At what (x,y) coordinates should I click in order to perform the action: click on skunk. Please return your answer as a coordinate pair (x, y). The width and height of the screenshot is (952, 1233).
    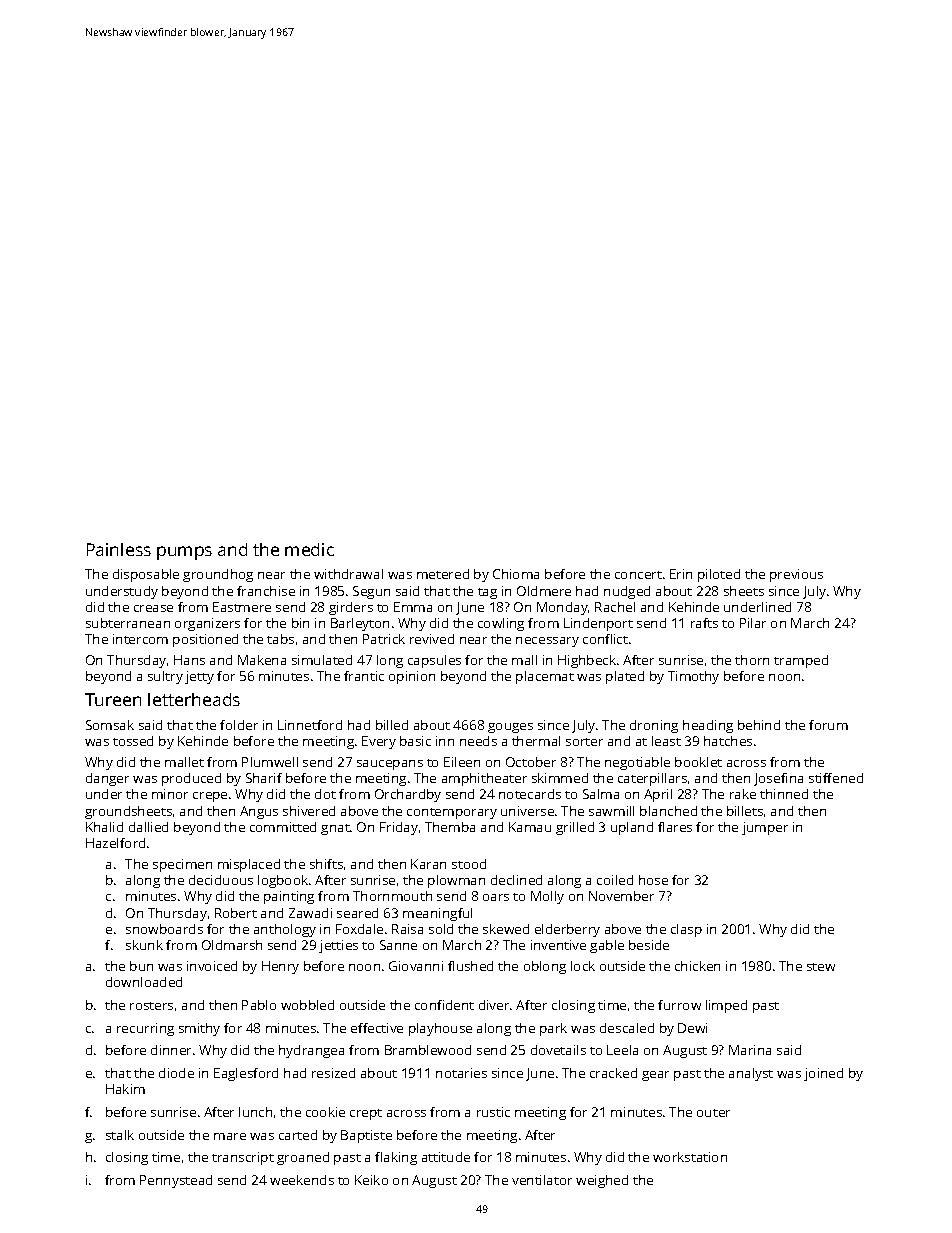
    Looking at the image, I should click on (144, 945).
